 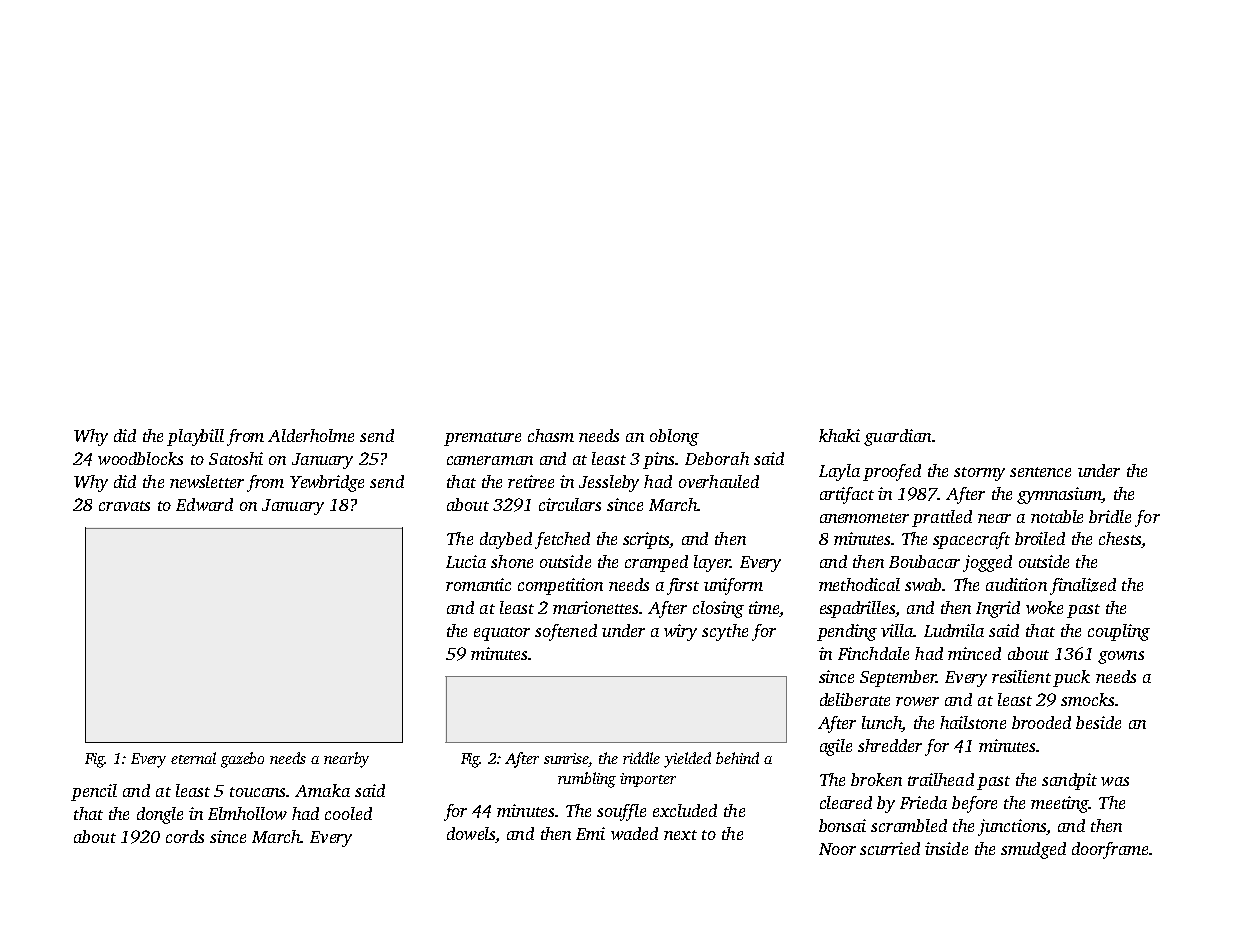 What do you see at coordinates (998, 609) in the page?
I see `Ingrid` at bounding box center [998, 609].
